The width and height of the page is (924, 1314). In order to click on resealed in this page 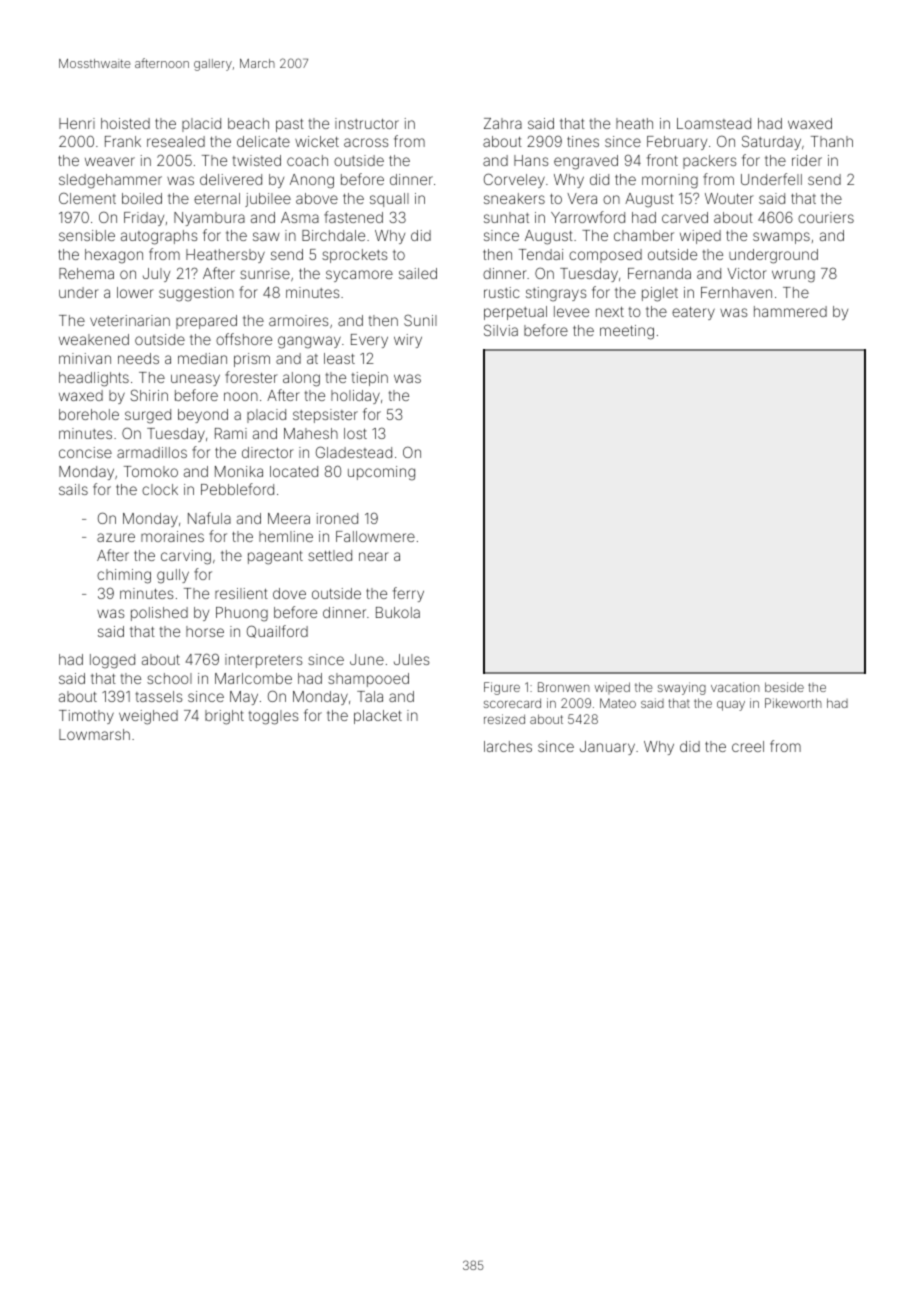, I will do `click(176, 141)`.
